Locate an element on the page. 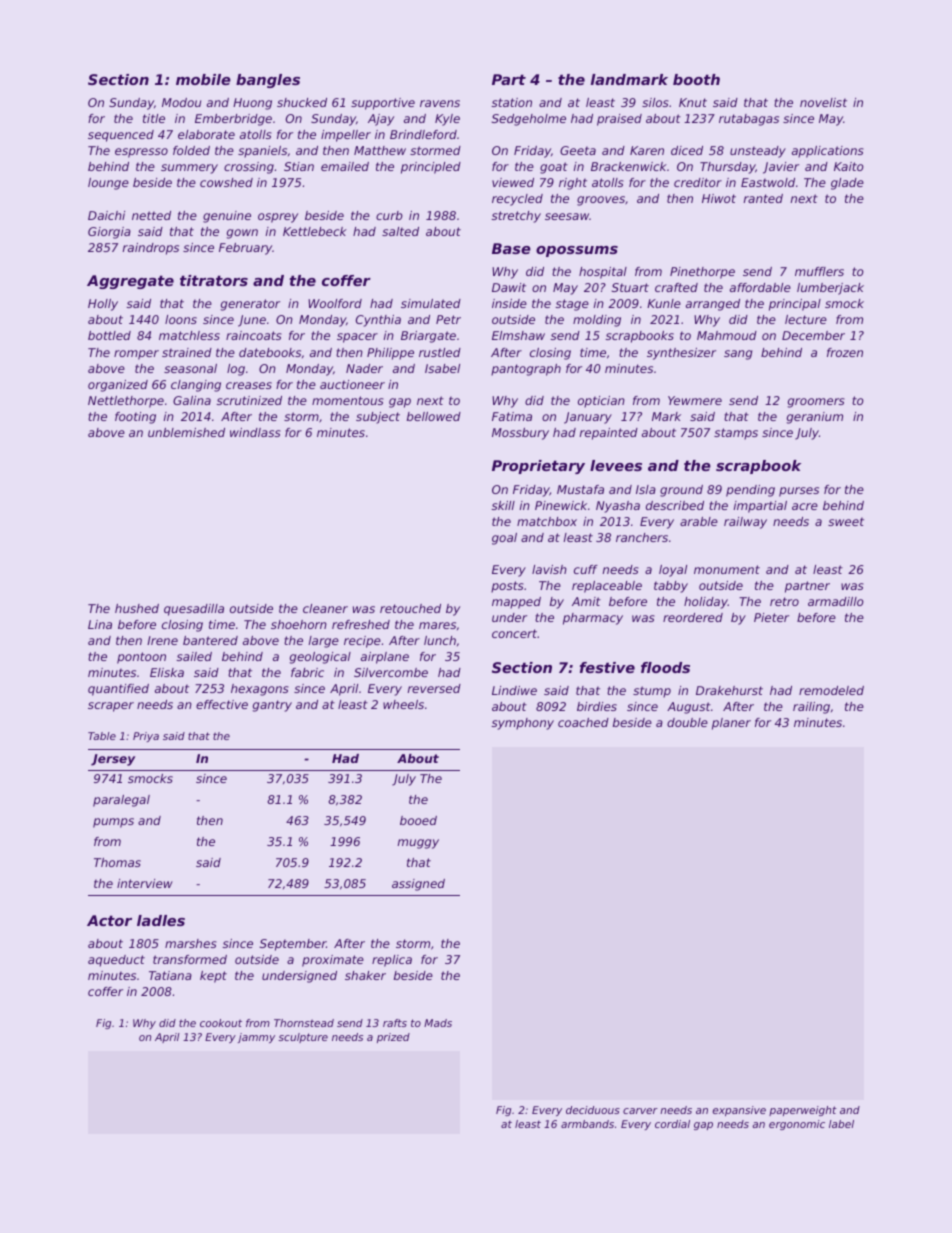 The height and width of the image is (1233, 952). prized is located at coordinates (393, 1038).
